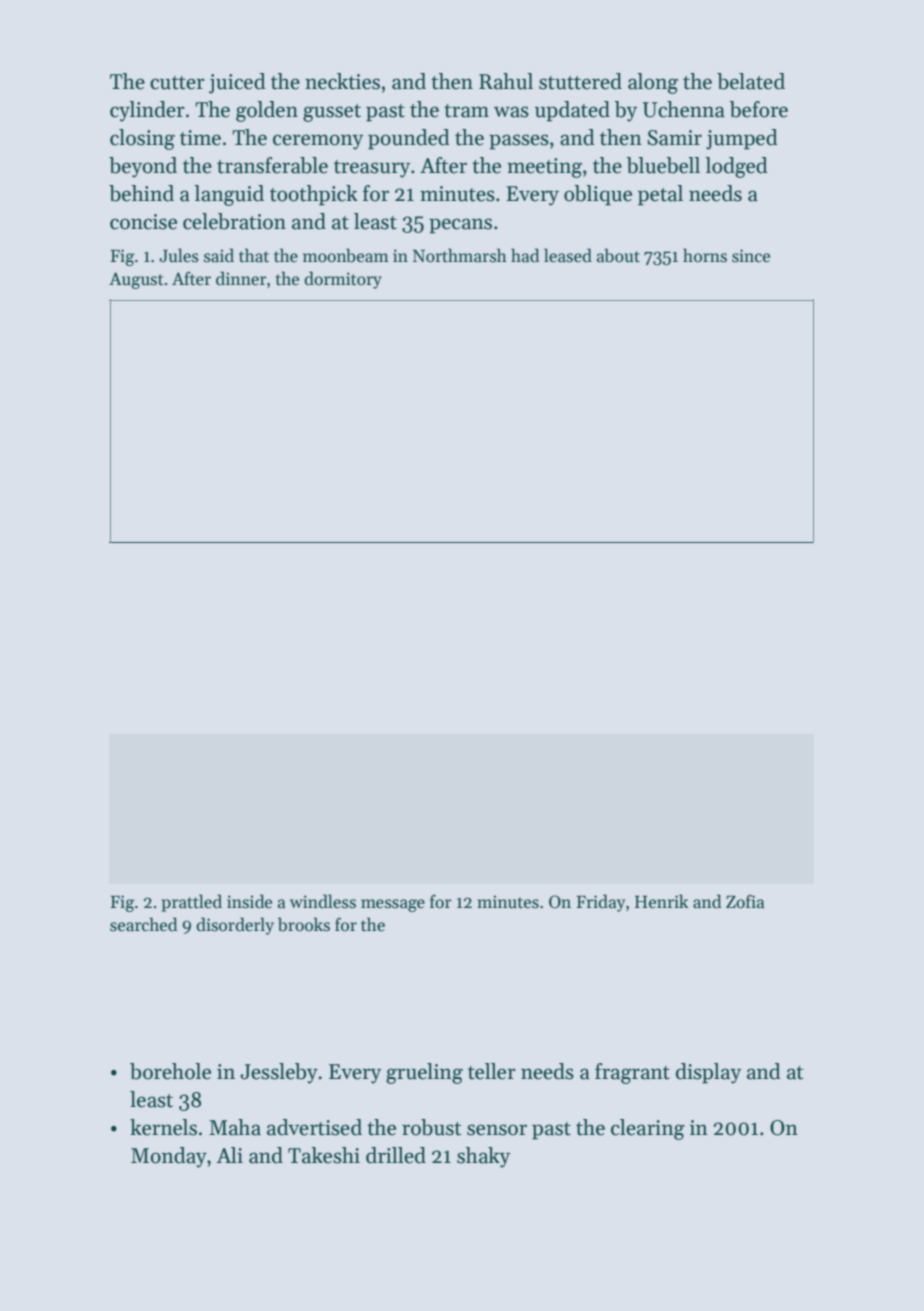 This image has width=924, height=1311. What do you see at coordinates (705, 255) in the image?
I see `horns` at bounding box center [705, 255].
